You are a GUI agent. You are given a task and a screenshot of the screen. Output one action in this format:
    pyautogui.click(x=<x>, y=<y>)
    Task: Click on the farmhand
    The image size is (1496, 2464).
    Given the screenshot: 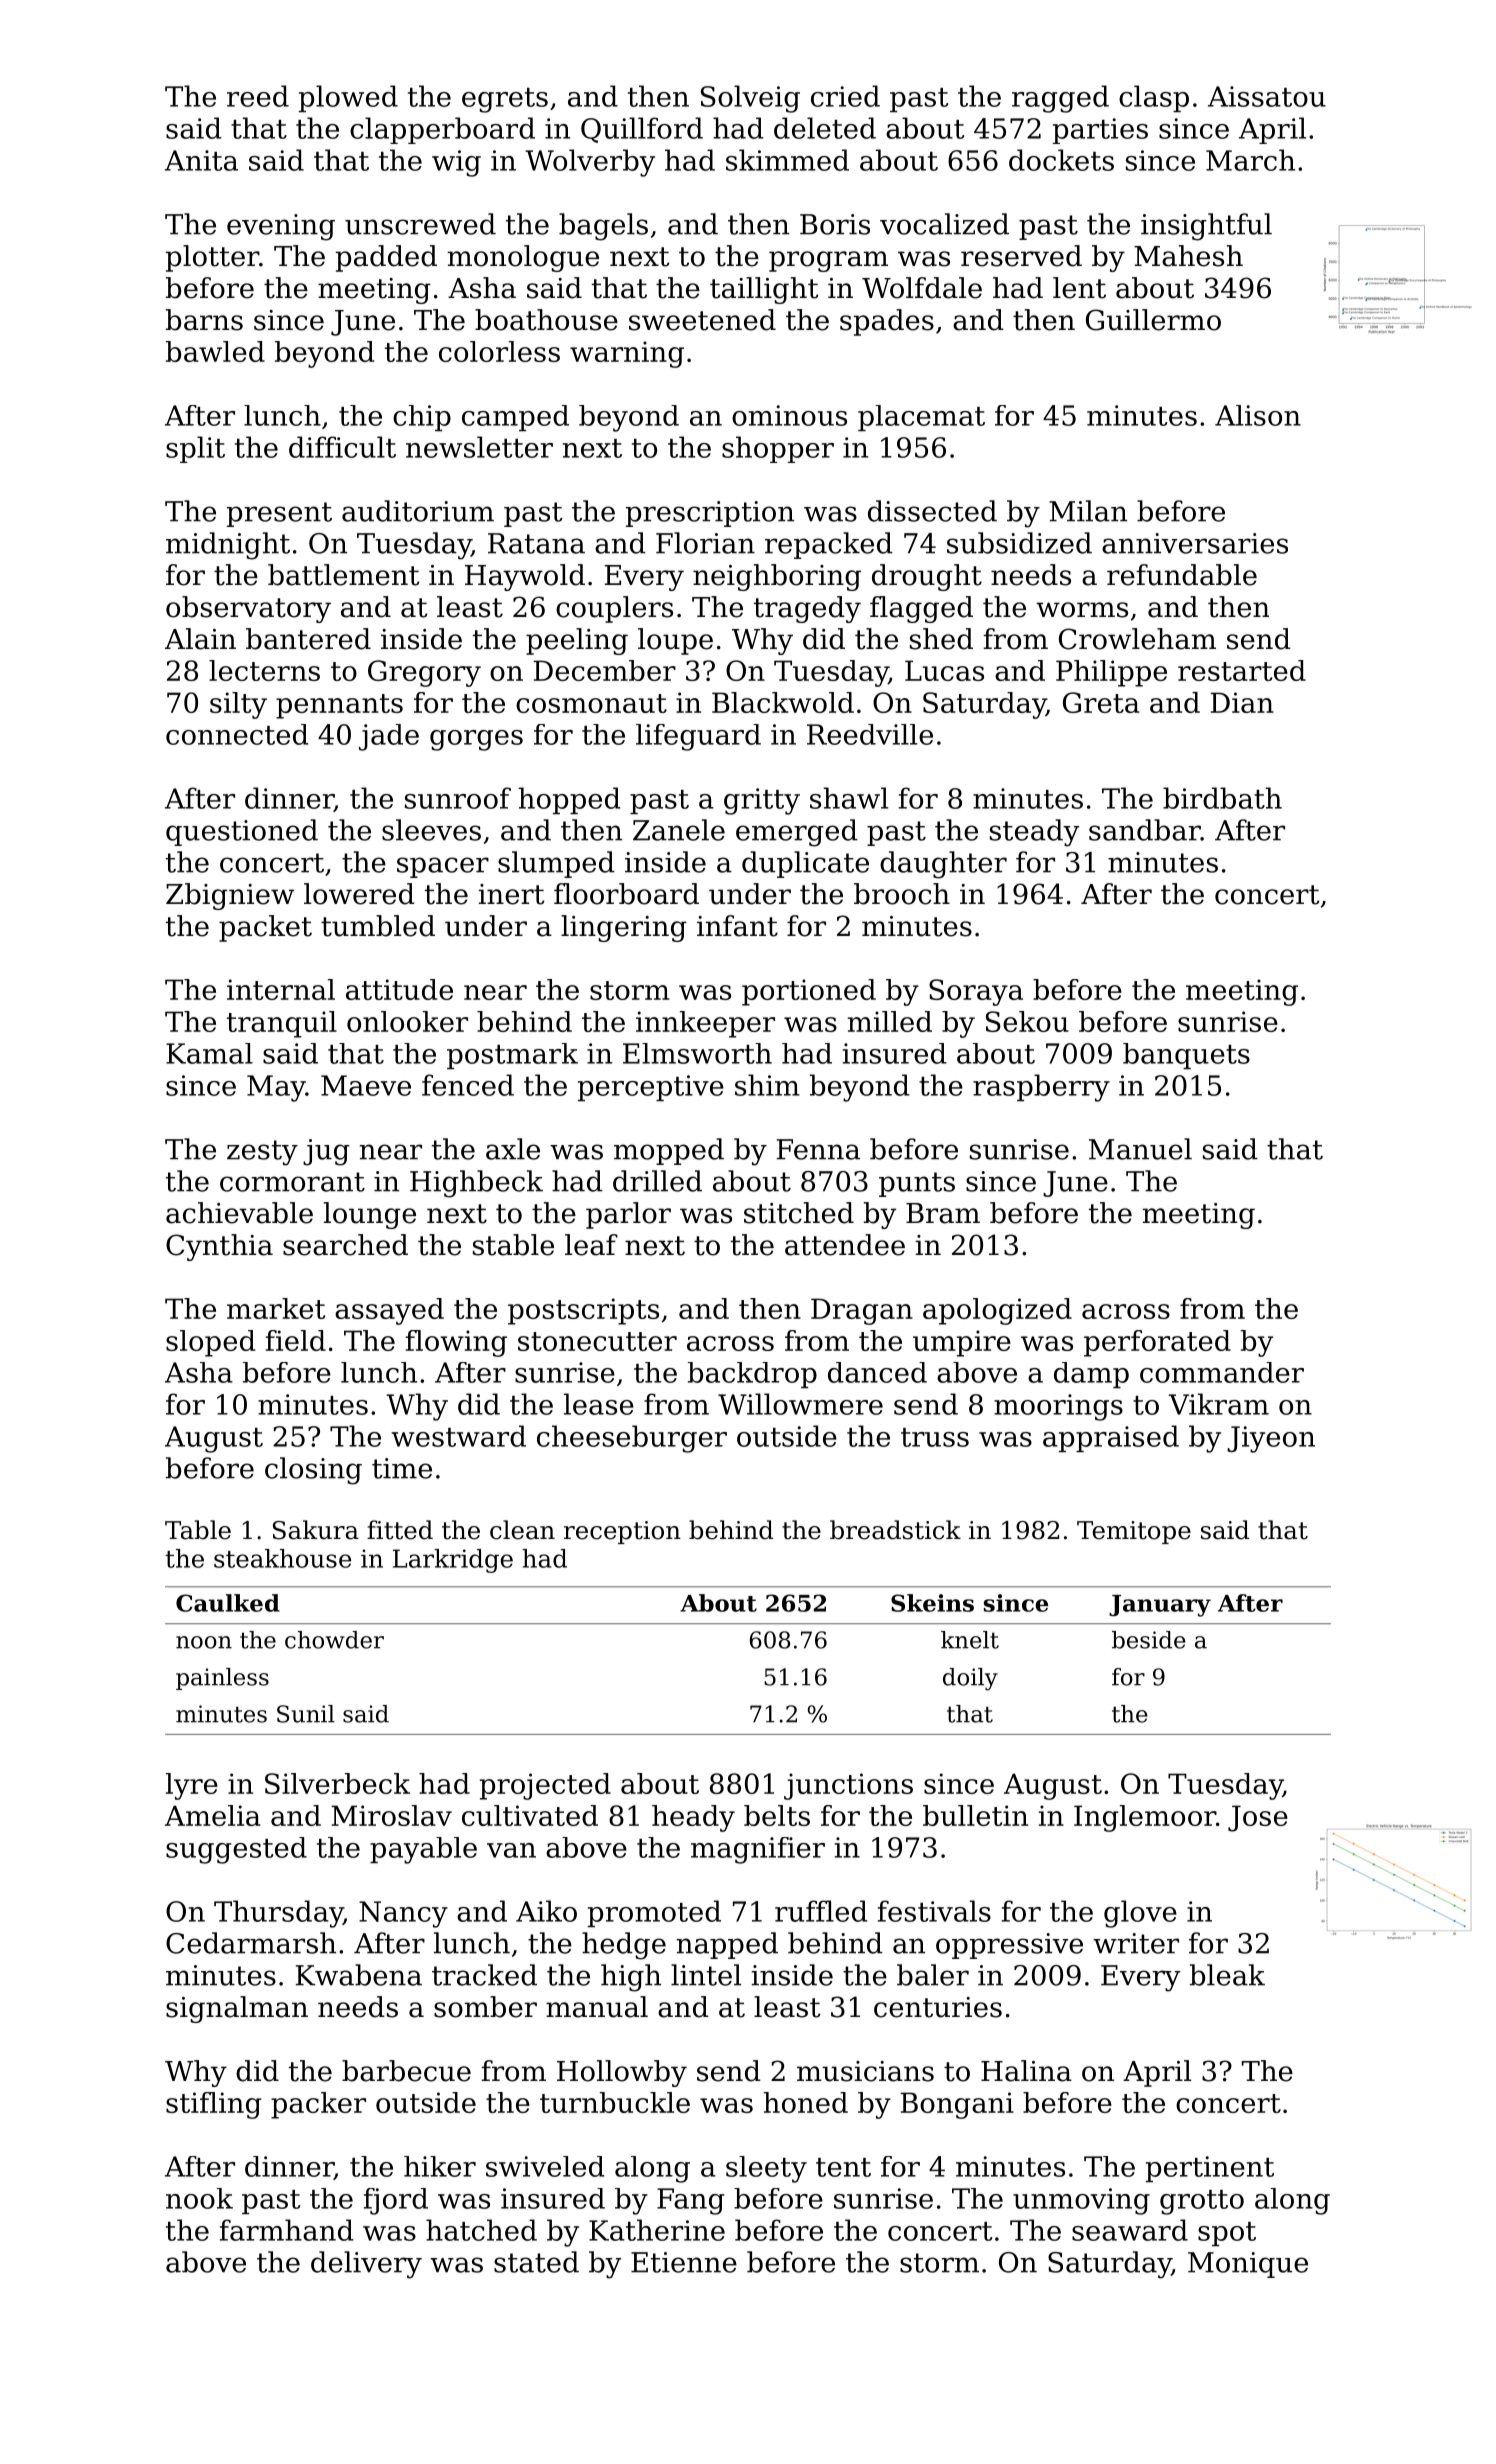 What is the action you would take?
    pyautogui.click(x=287, y=2230)
